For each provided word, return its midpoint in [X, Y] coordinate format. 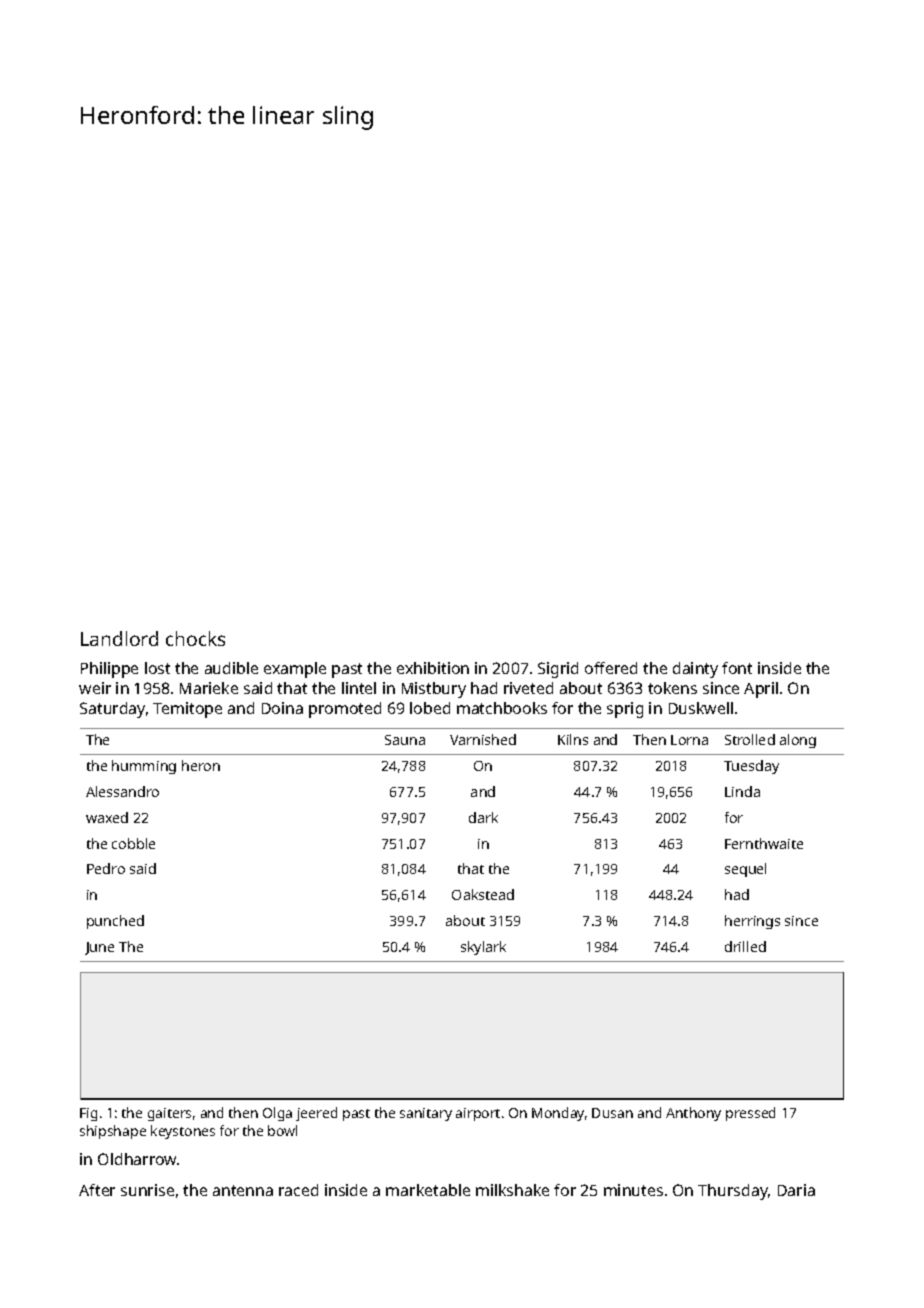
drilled [745, 946]
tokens [672, 688]
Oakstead [483, 894]
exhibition [433, 668]
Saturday [112, 710]
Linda [742, 791]
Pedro [106, 868]
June [99, 948]
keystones [183, 1132]
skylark [483, 948]
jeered [316, 1114]
